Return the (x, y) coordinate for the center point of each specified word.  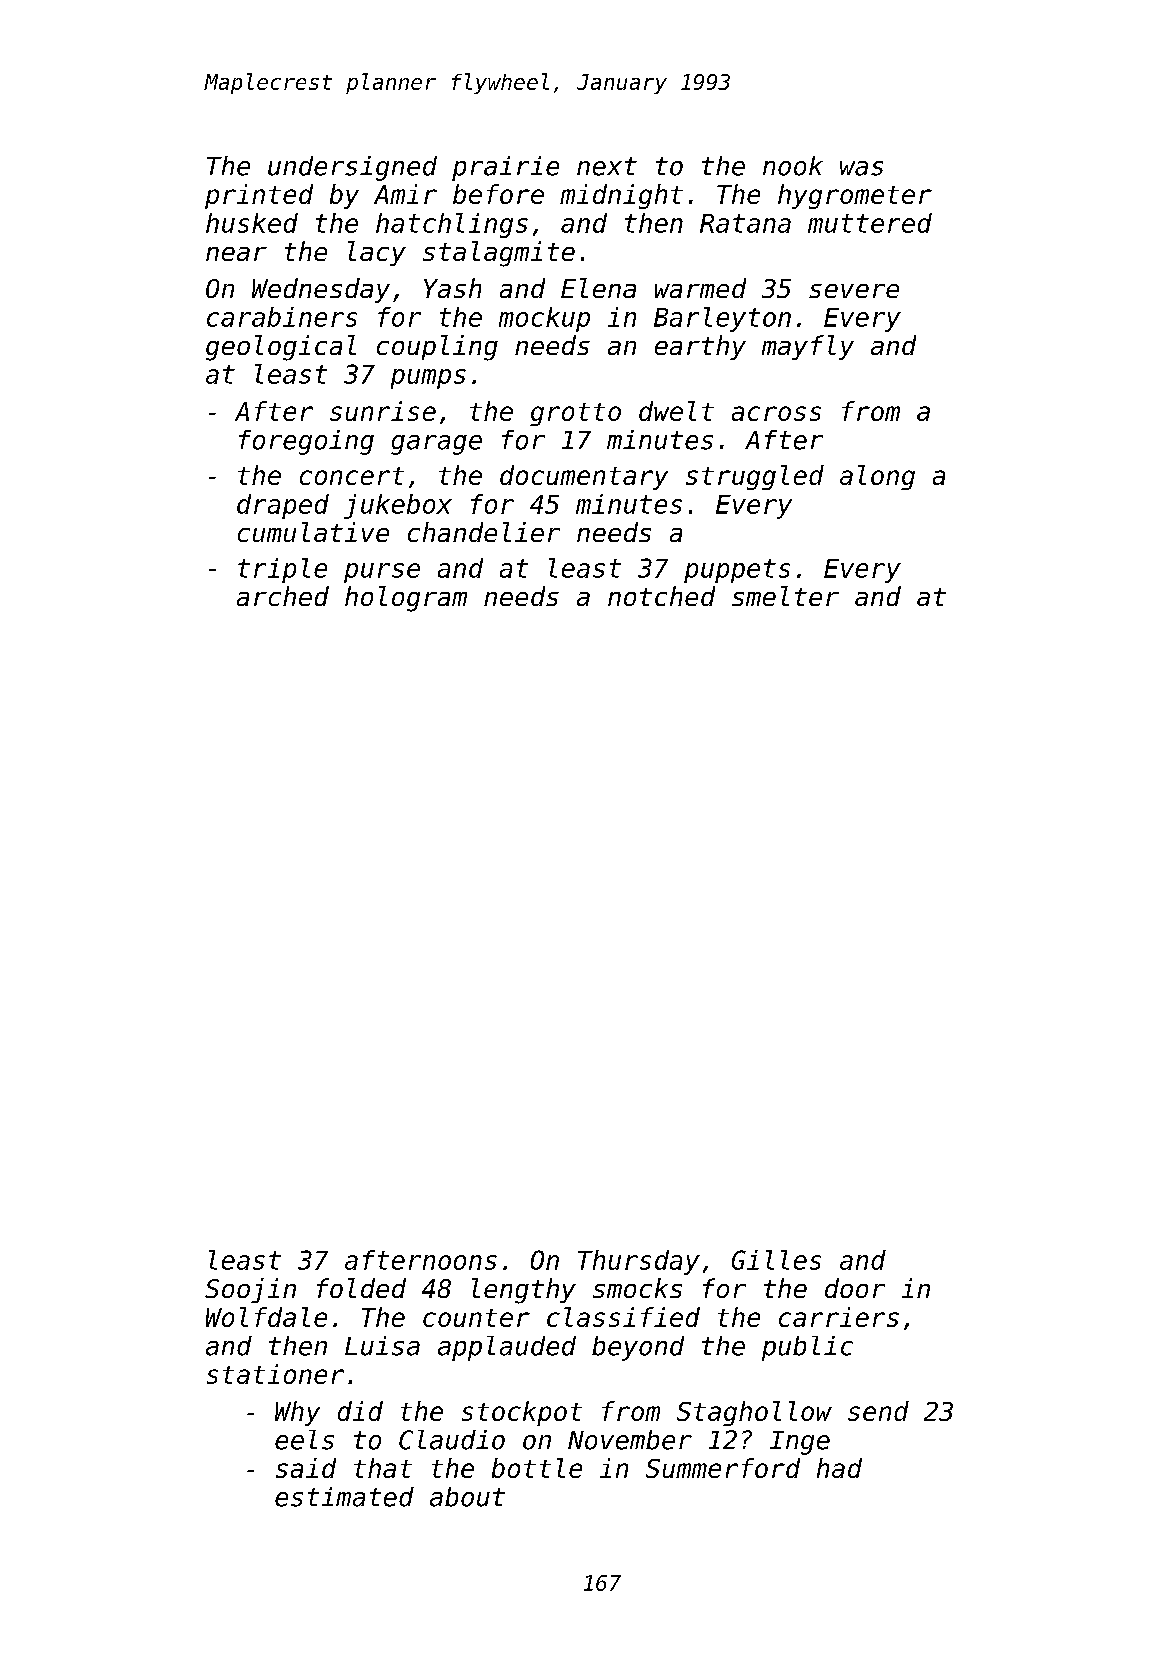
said (306, 1468)
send (878, 1411)
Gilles (776, 1260)
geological (281, 348)
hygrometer (855, 196)
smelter (785, 596)
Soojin (250, 1290)
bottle (537, 1468)
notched (661, 596)
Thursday (639, 1262)
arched (283, 596)
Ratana (745, 223)
